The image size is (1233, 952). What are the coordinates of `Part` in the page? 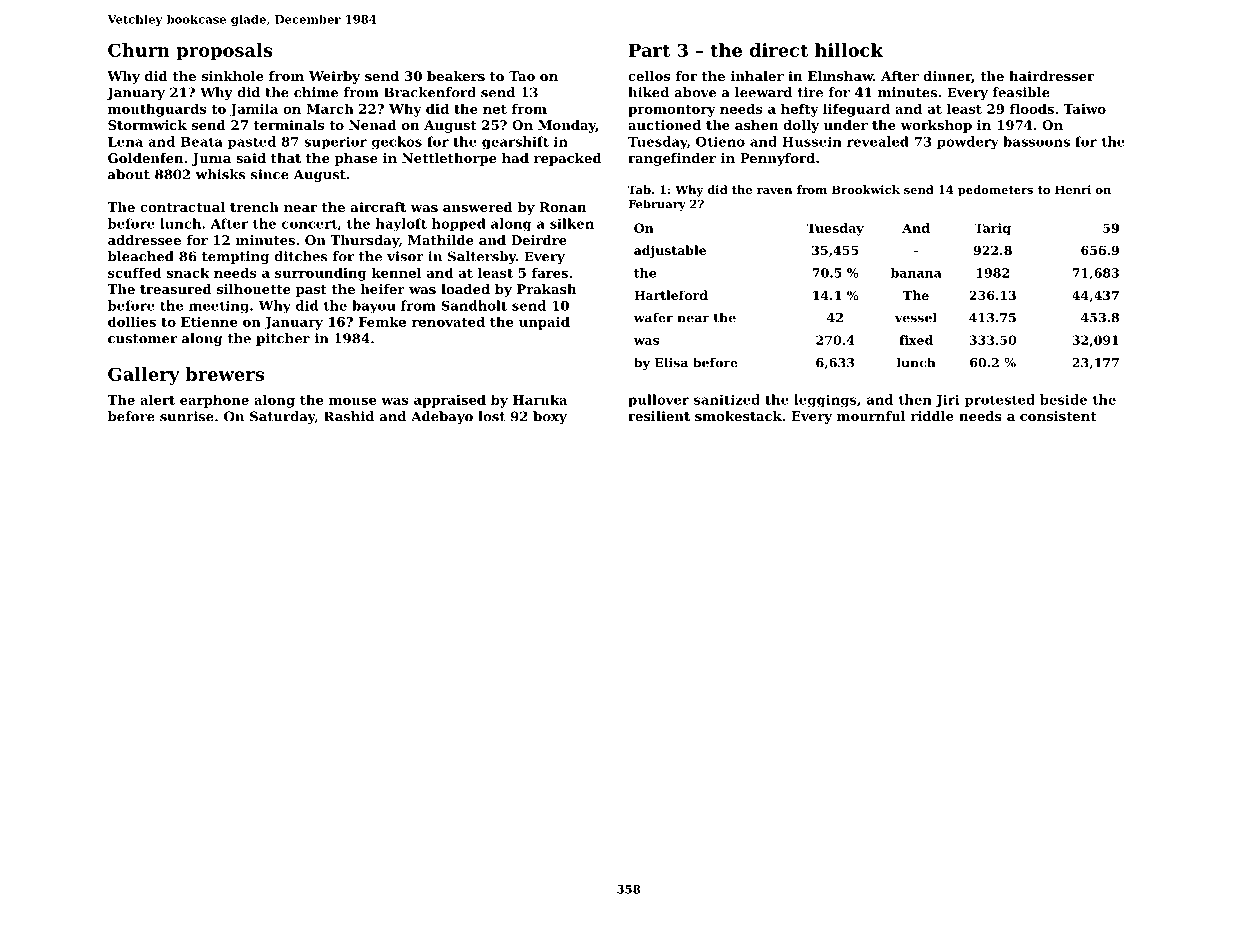 It's located at (649, 50).
